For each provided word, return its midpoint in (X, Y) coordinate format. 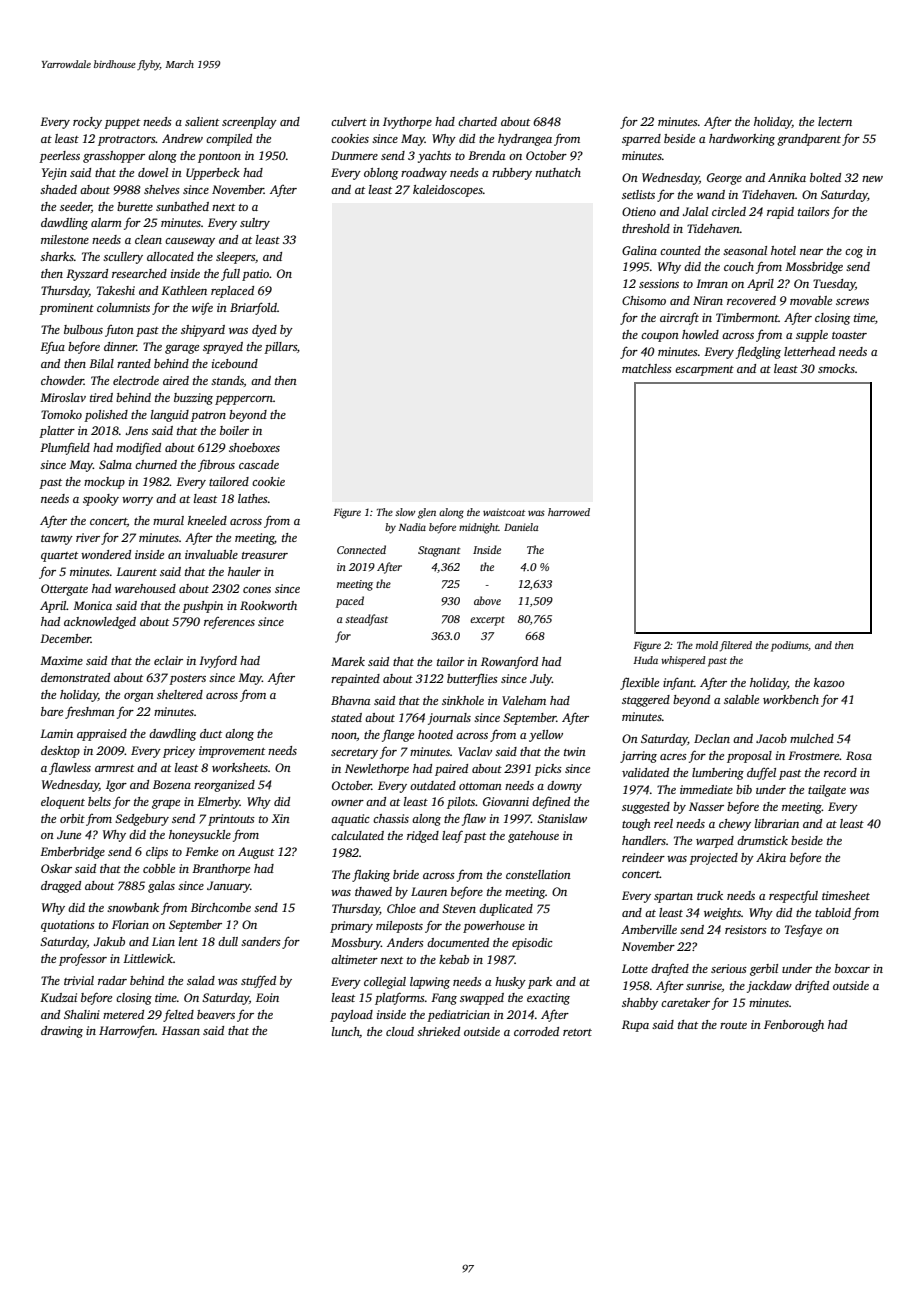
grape (166, 804)
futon (119, 331)
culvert (349, 121)
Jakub (109, 941)
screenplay (249, 123)
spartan (673, 898)
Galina (639, 250)
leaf (452, 836)
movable (811, 300)
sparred (641, 140)
